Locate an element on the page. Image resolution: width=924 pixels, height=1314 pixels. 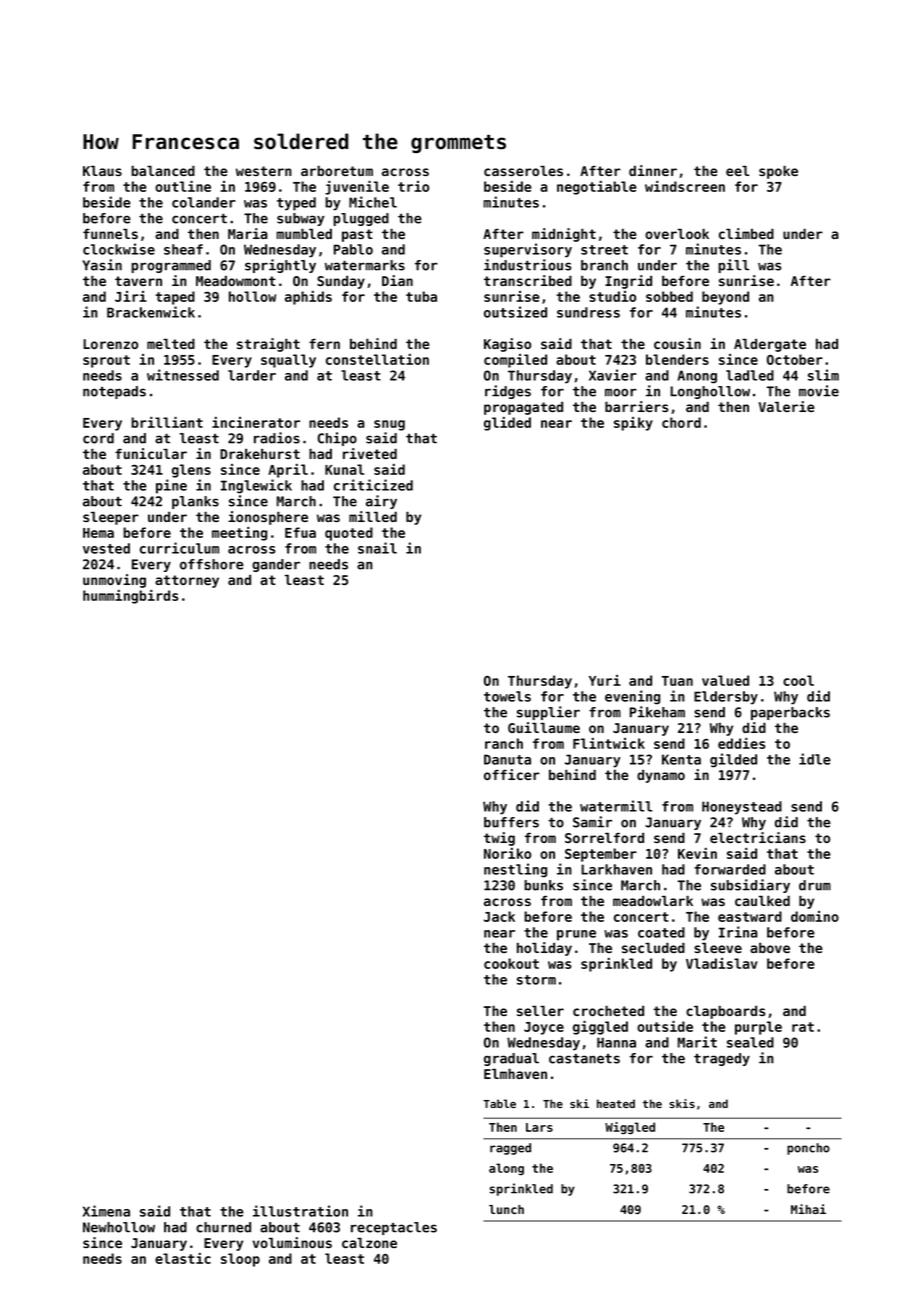
Ximena is located at coordinates (106, 1211).
